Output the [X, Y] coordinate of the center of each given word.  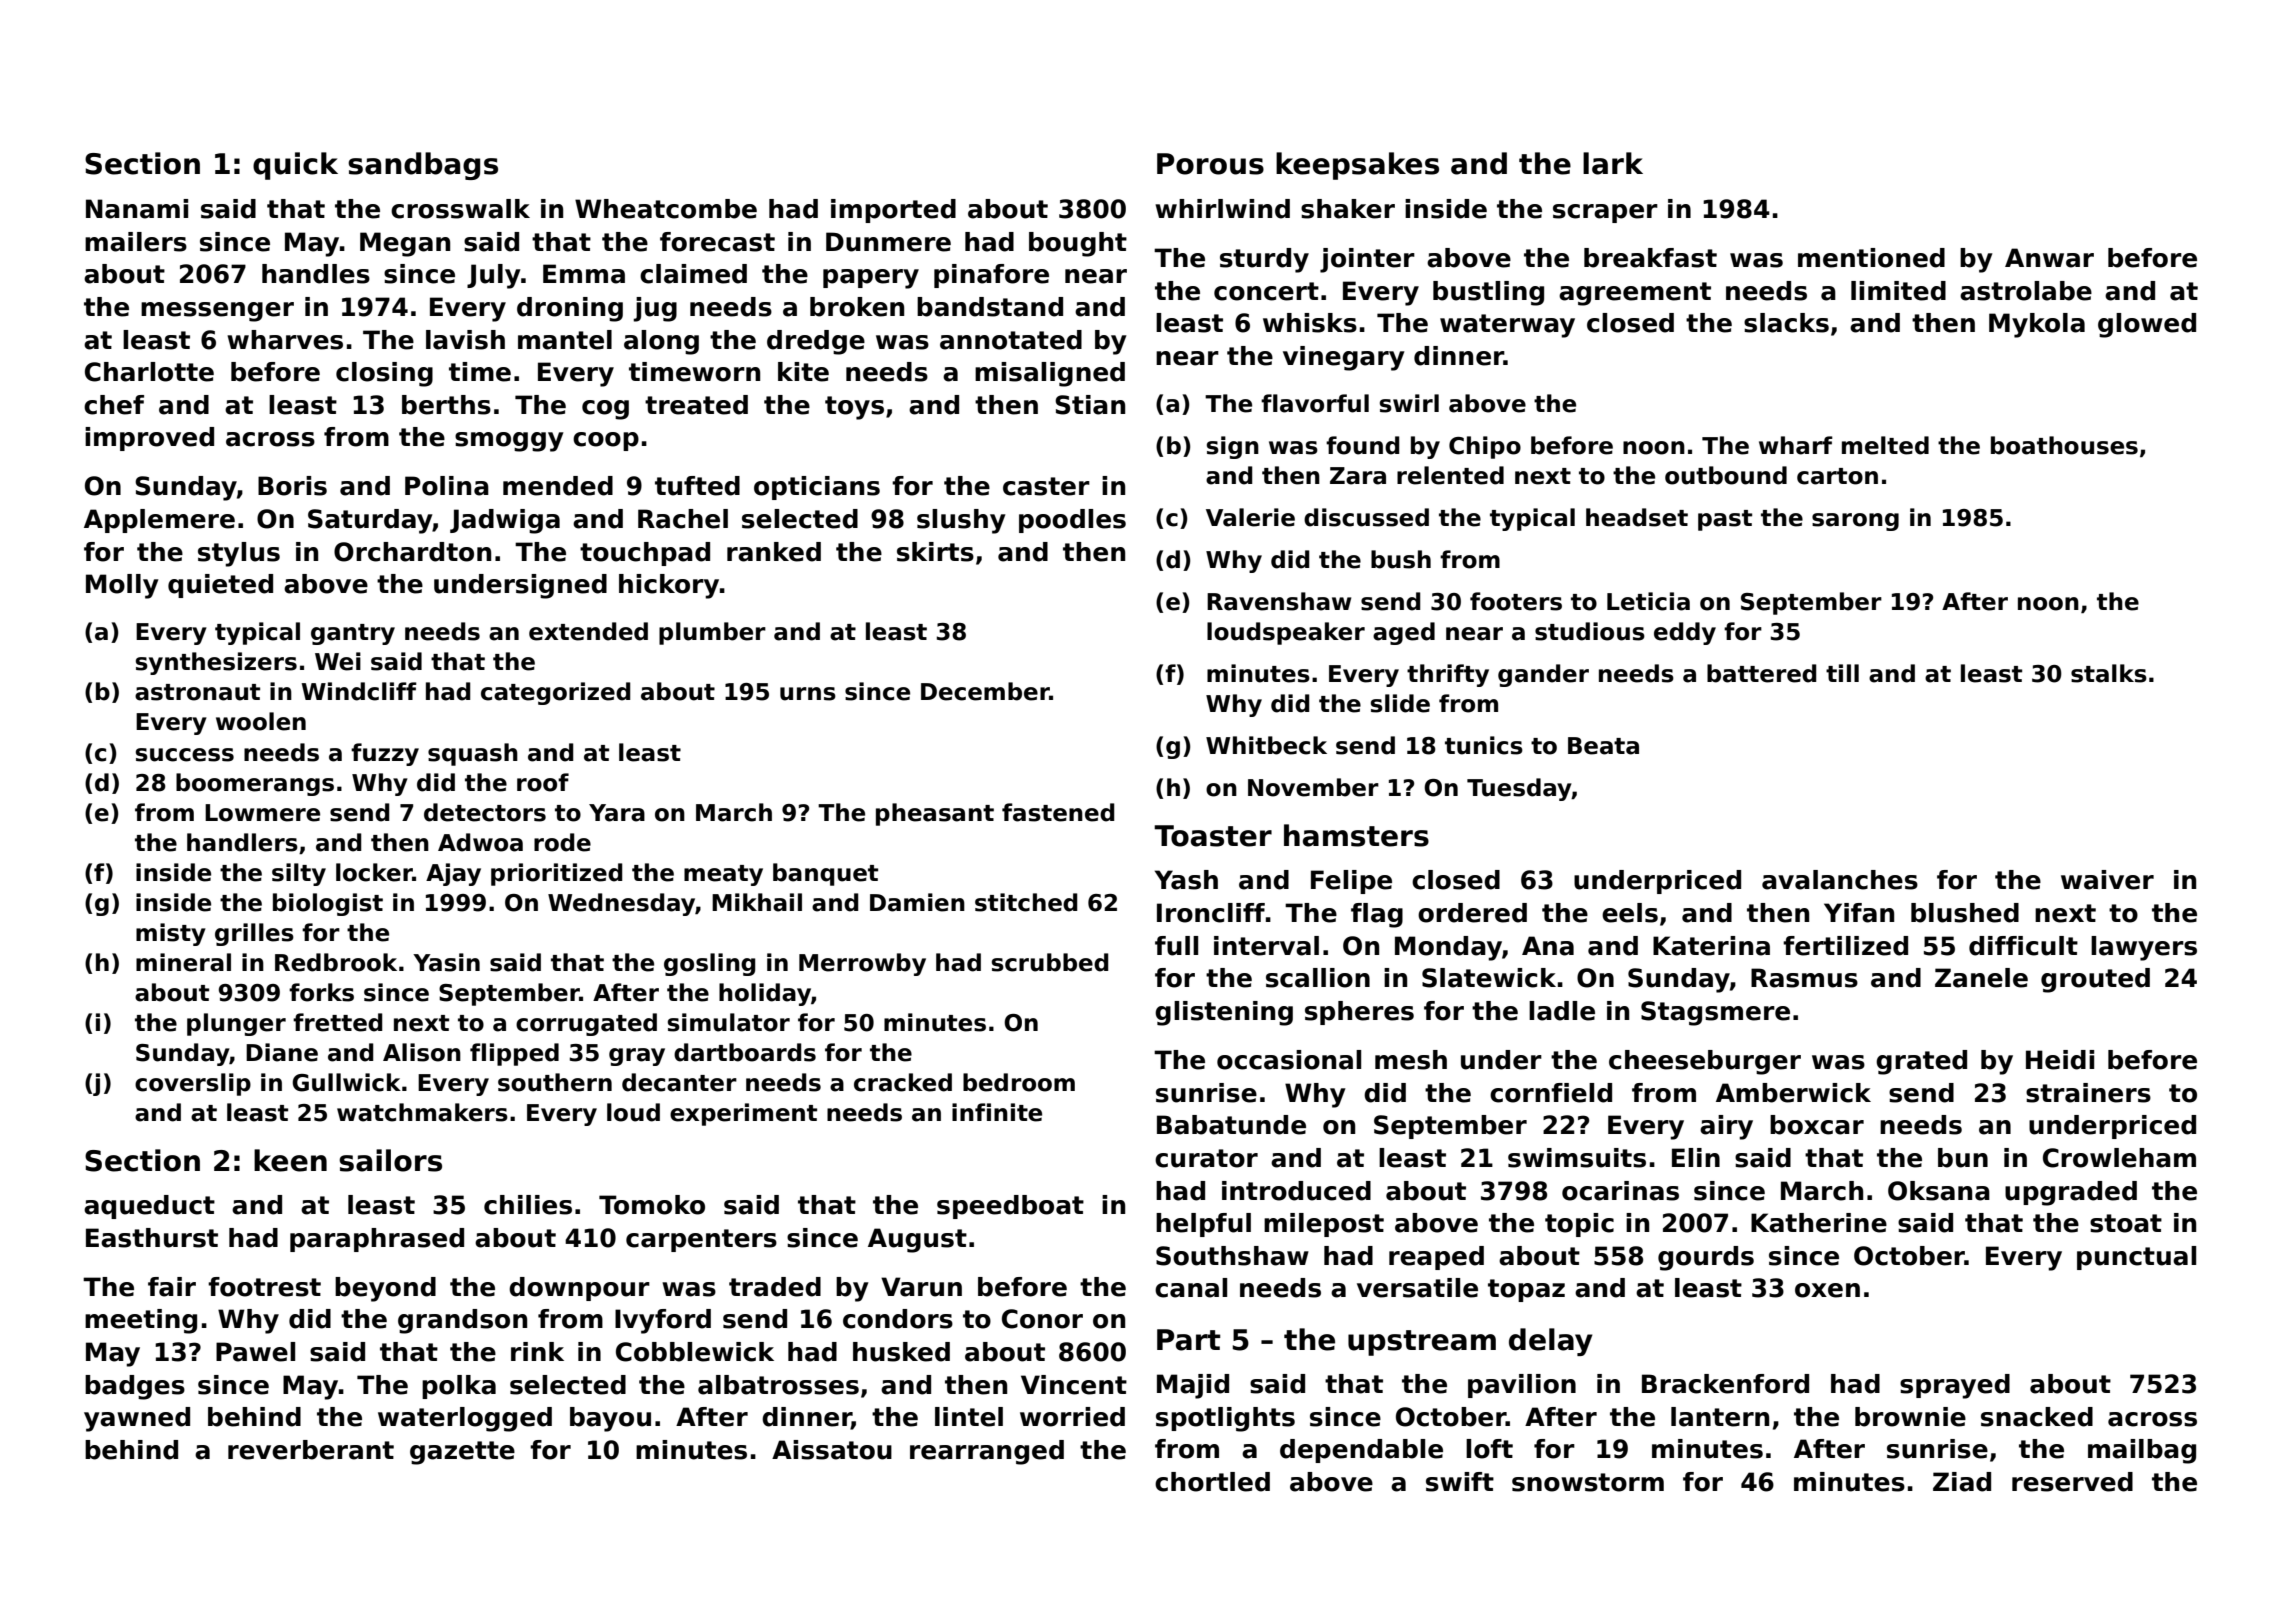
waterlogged [465, 1419]
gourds [1706, 1258]
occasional [1289, 1060]
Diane [282, 1052]
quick [295, 166]
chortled [1212, 1482]
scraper [1605, 213]
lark [1613, 163]
